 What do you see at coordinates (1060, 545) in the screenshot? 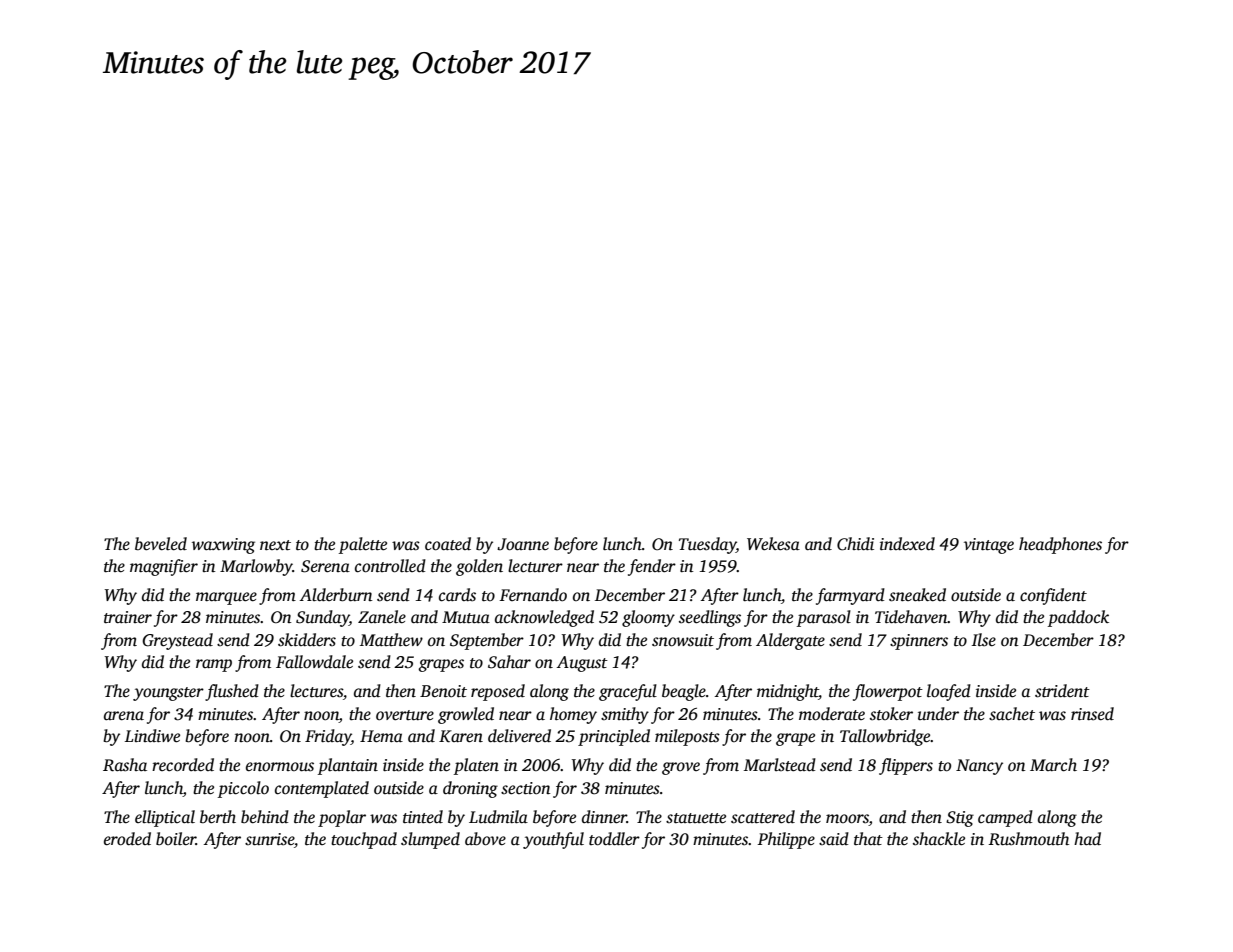
I see `headphones` at bounding box center [1060, 545].
